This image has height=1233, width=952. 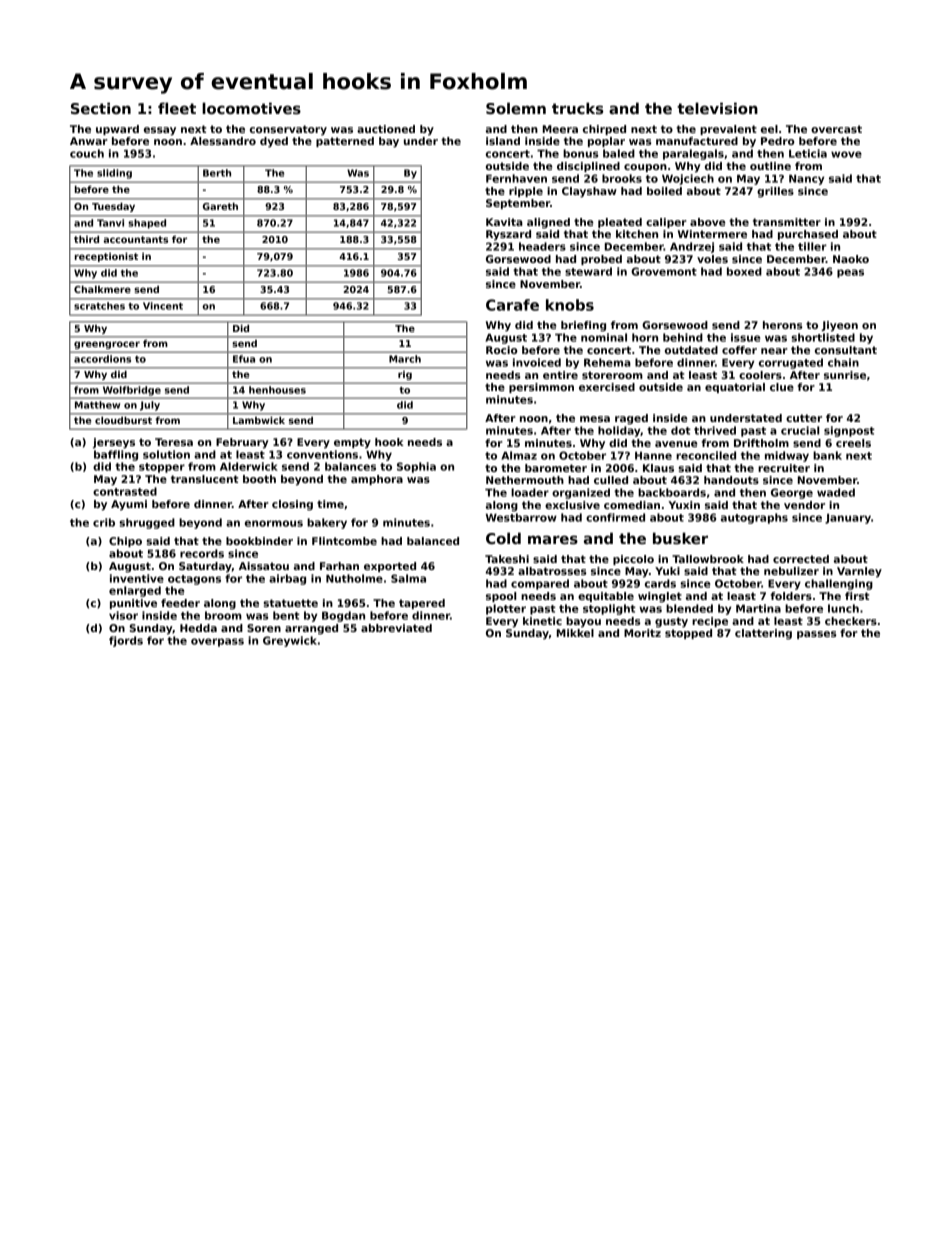 I want to click on upward, so click(x=117, y=130).
